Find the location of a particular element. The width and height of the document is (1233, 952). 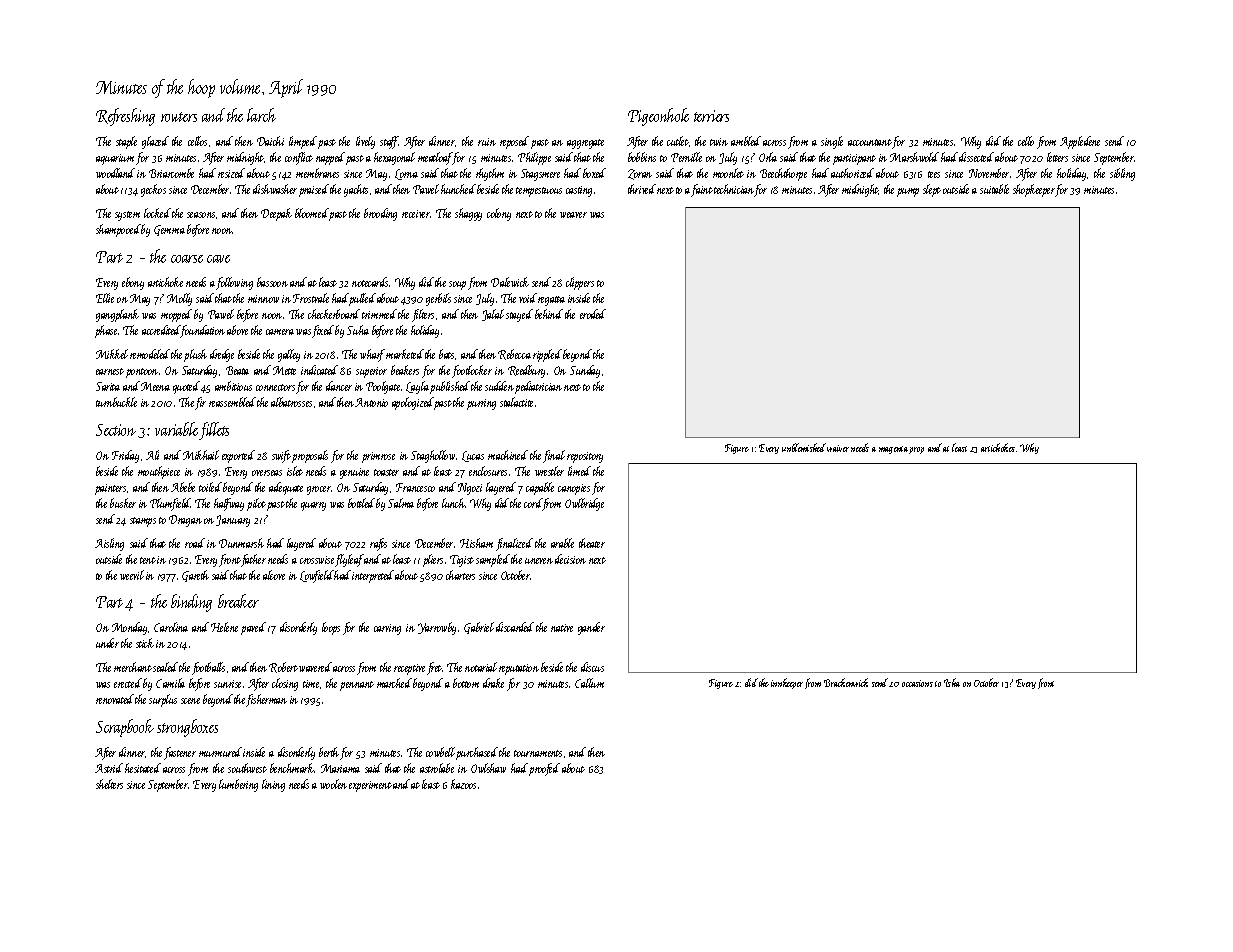

Refreshing is located at coordinates (125, 117).
